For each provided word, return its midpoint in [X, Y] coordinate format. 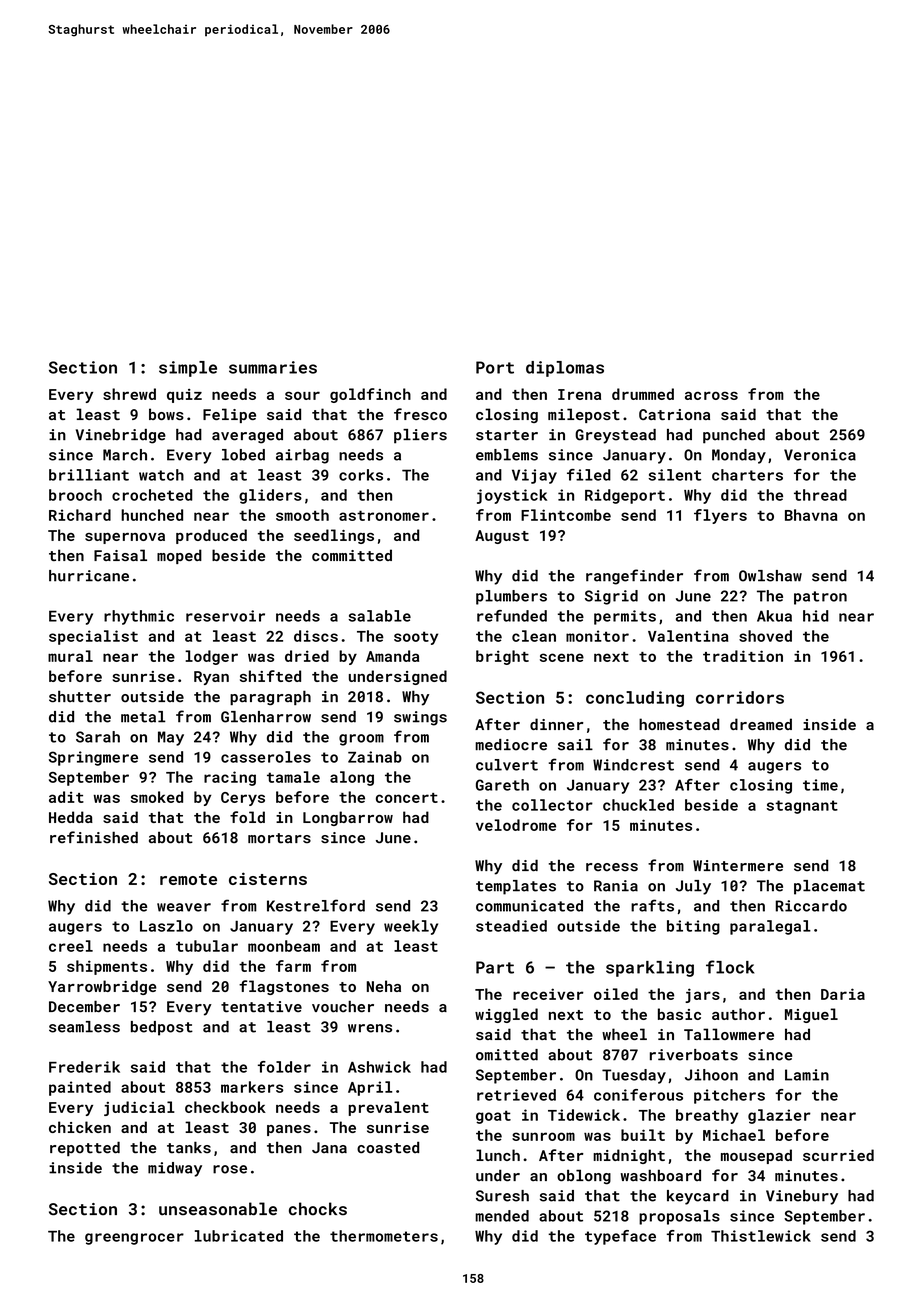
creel [71, 946]
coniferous [638, 1095]
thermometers [384, 1236]
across [711, 395]
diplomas [565, 369]
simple [188, 369]
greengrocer [134, 1239]
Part [495, 967]
